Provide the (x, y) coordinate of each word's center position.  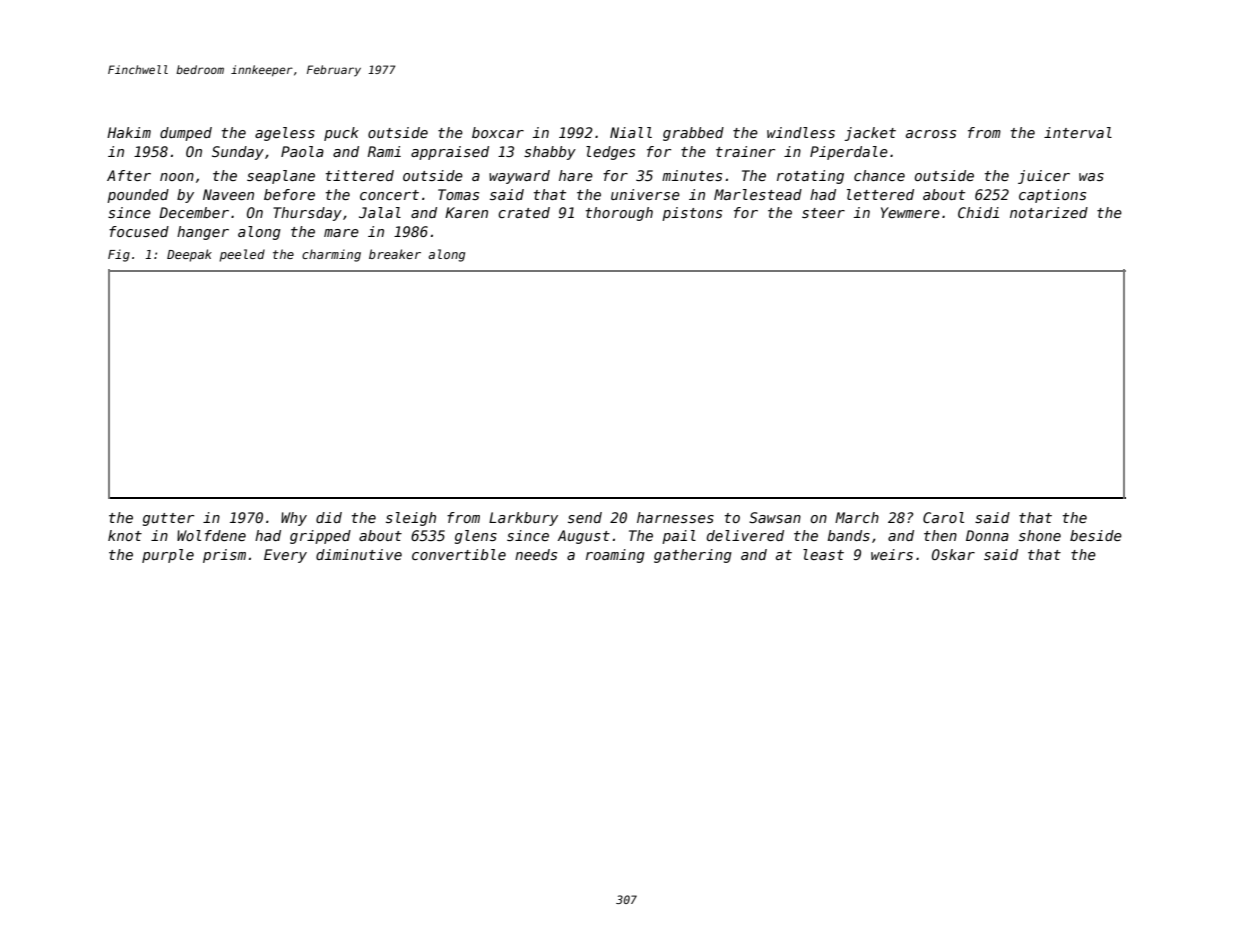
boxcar (498, 132)
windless (801, 132)
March (857, 517)
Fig (119, 255)
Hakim (129, 132)
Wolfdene (211, 535)
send (585, 517)
